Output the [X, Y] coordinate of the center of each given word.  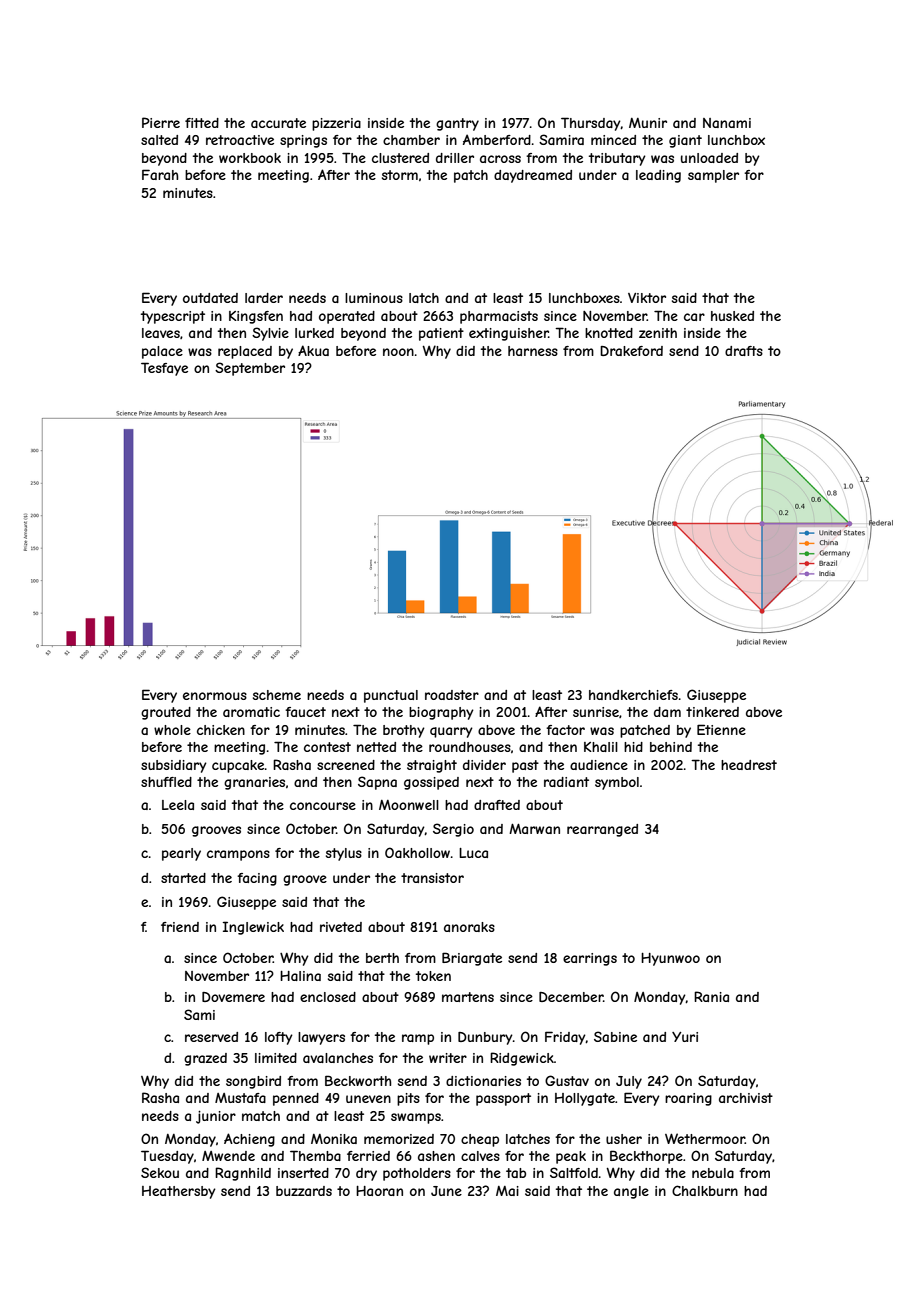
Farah [160, 174]
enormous [215, 696]
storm [400, 175]
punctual [391, 696]
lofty [279, 1038]
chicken [221, 730]
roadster [452, 695]
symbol [617, 783]
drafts [744, 351]
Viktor [647, 298]
